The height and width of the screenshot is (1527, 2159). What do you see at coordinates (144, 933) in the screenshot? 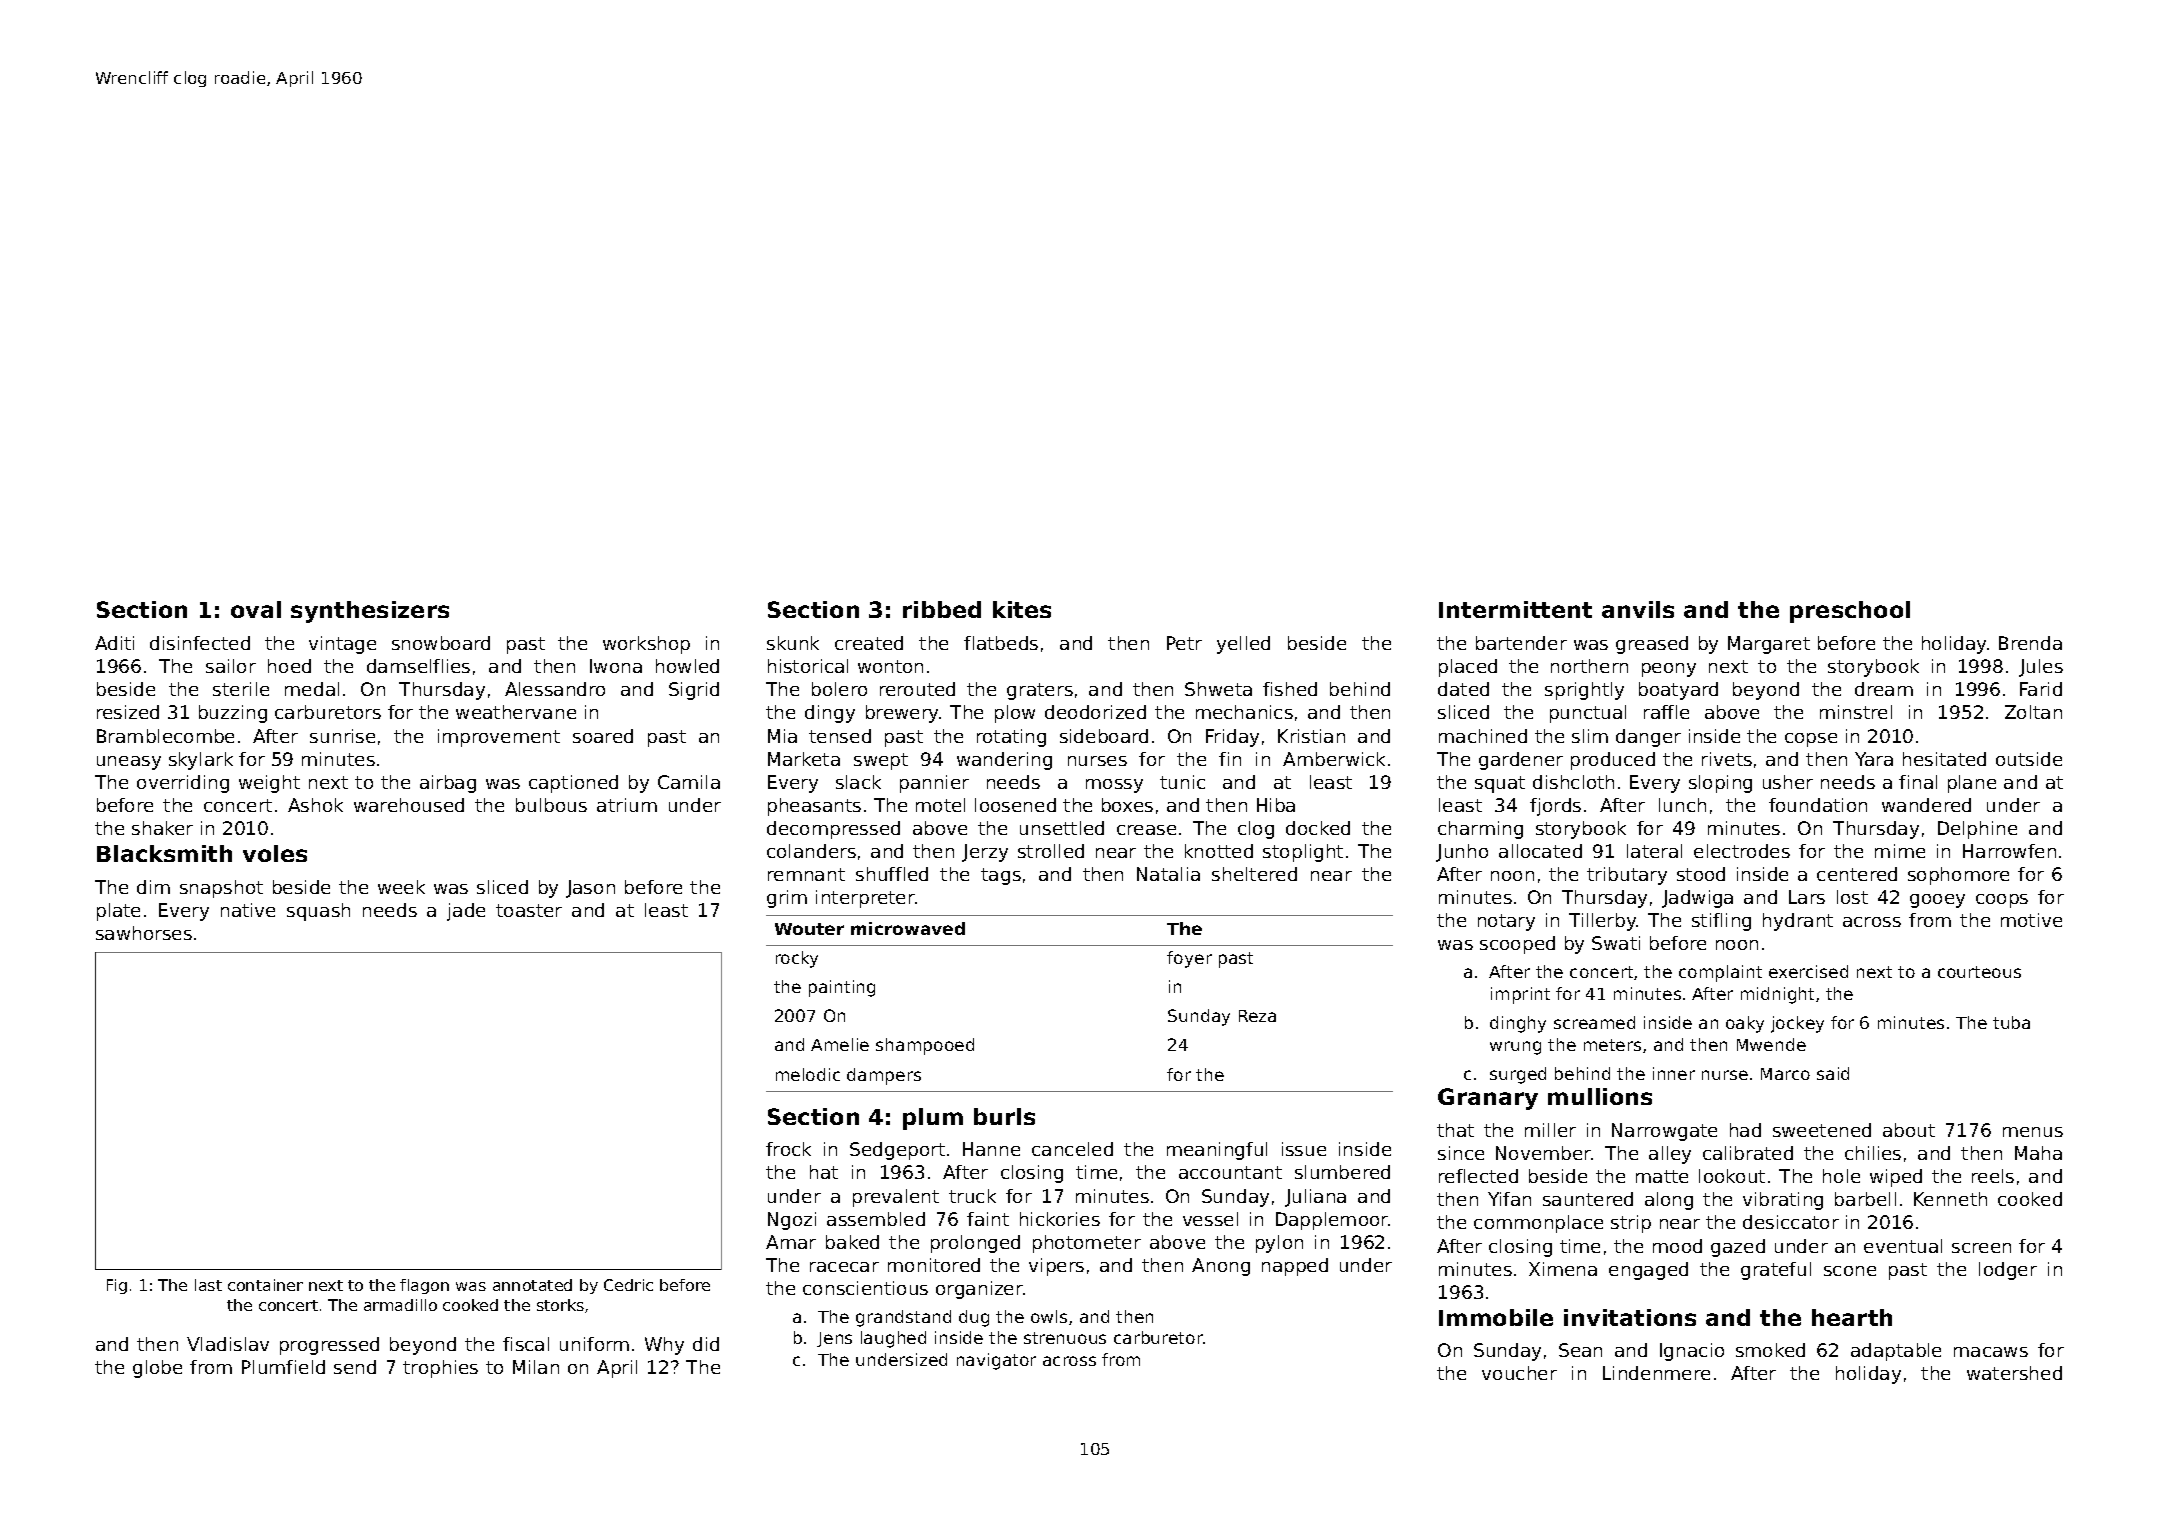
I see `sawhorses` at bounding box center [144, 933].
